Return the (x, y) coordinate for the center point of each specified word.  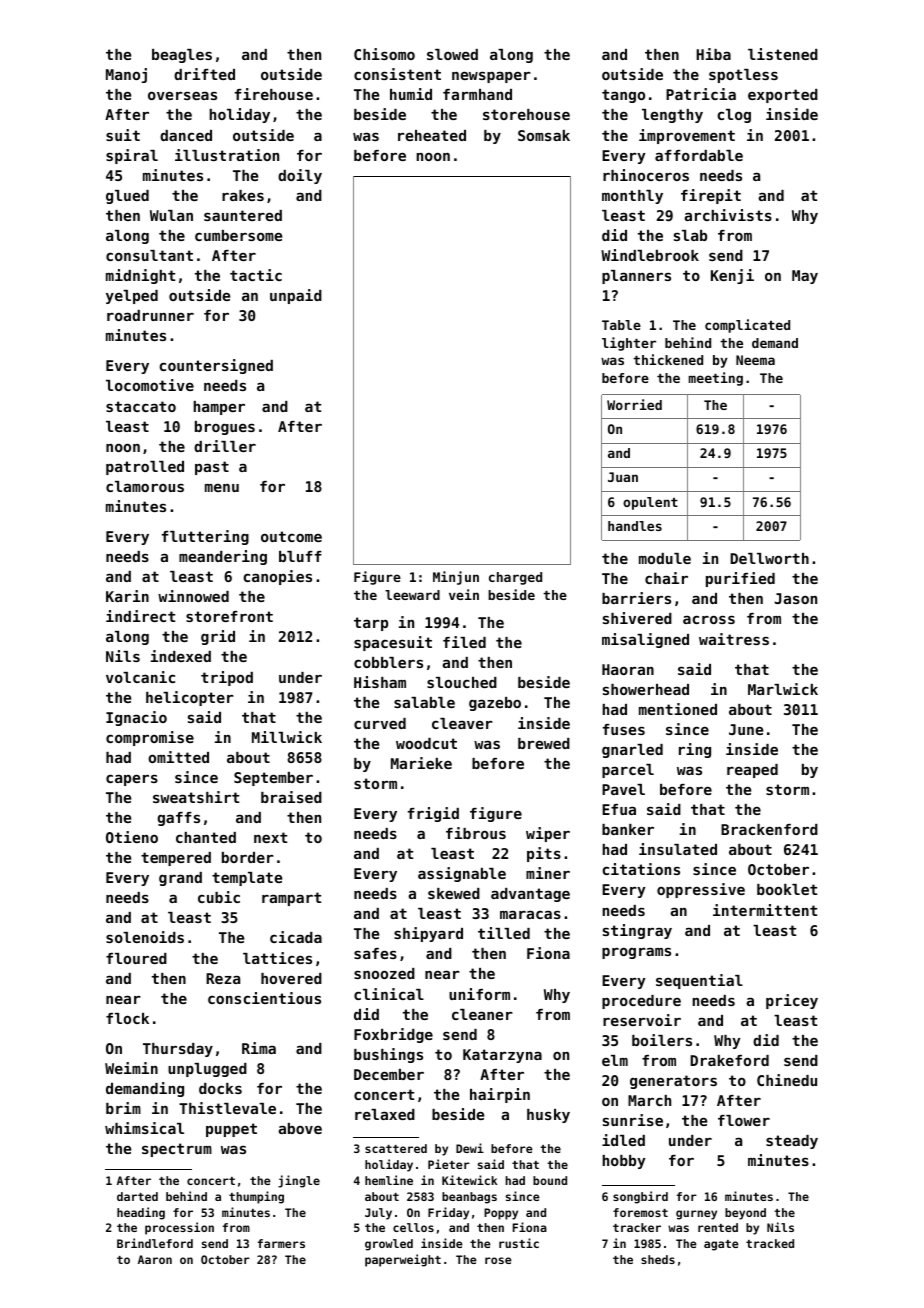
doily (300, 176)
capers (132, 780)
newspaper (491, 77)
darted (137, 1196)
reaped (752, 771)
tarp (371, 624)
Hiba (713, 54)
